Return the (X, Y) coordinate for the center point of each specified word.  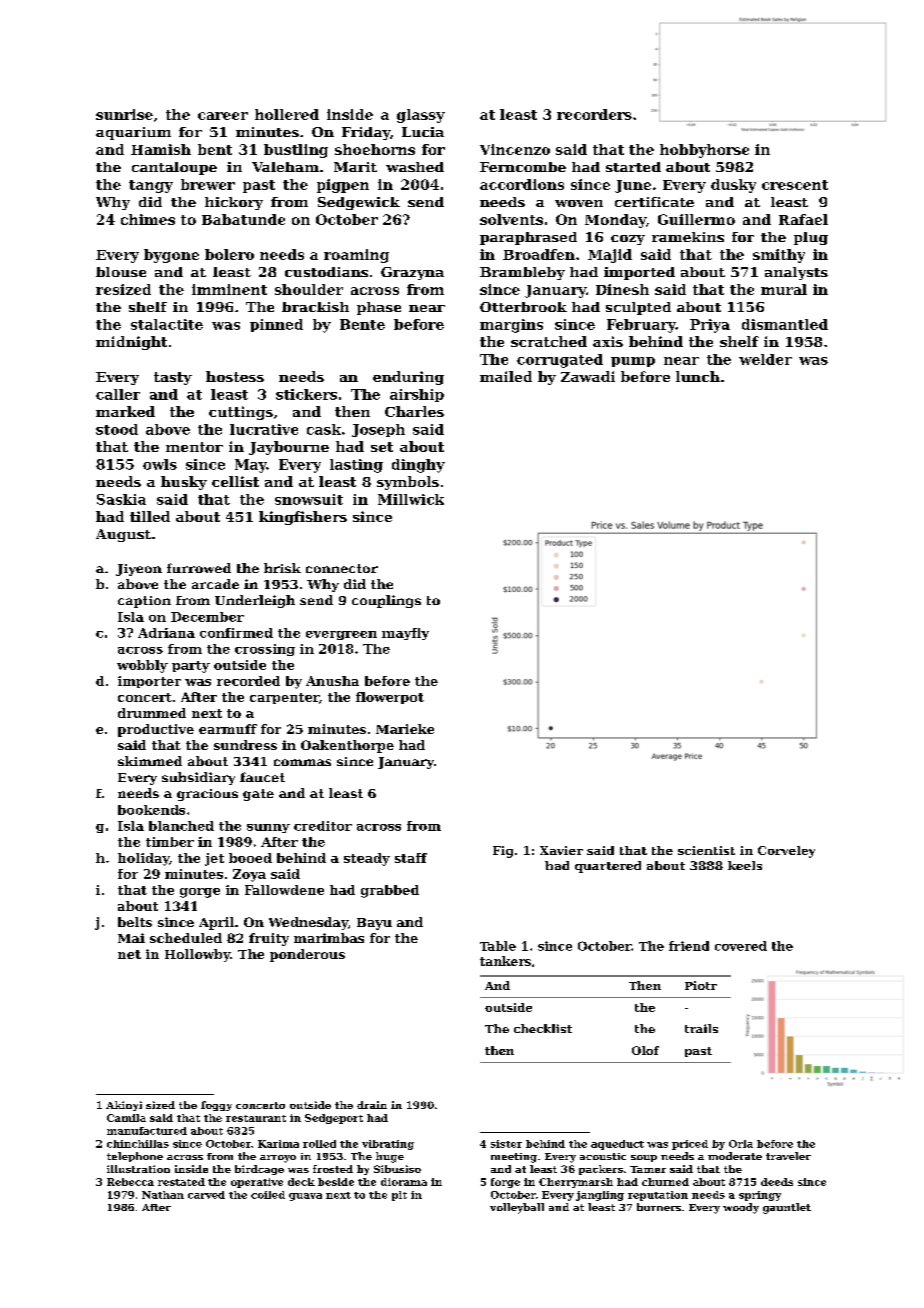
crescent (795, 185)
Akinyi (124, 1106)
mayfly (405, 634)
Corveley (786, 852)
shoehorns (375, 149)
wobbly (142, 666)
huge (390, 1157)
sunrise (124, 114)
